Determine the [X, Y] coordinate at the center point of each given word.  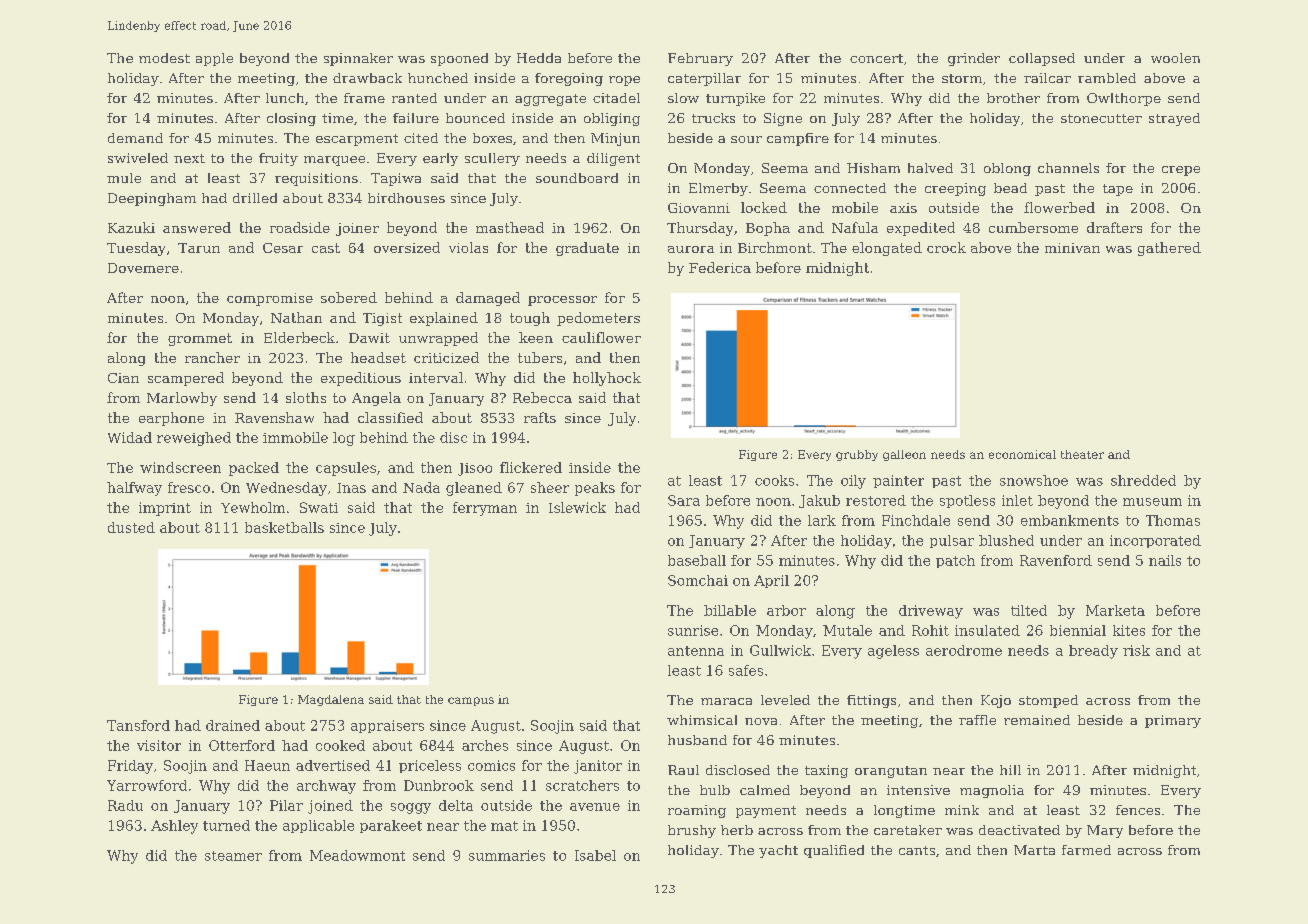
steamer [233, 856]
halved [930, 168]
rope [624, 81]
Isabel [595, 855]
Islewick [577, 507]
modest [164, 58]
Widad [130, 437]
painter [898, 481]
